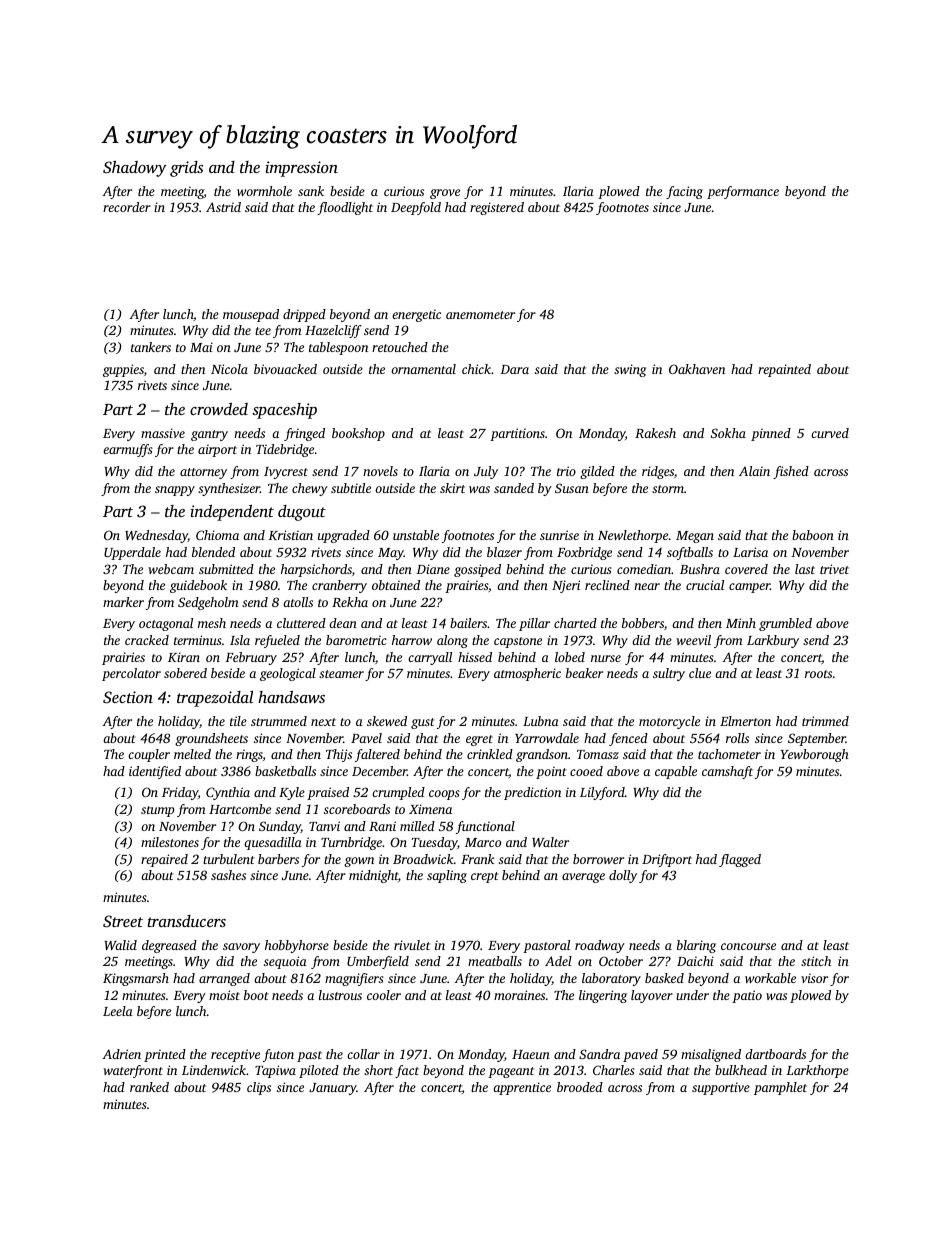 The height and width of the page is (1233, 952). I want to click on boot, so click(256, 995).
